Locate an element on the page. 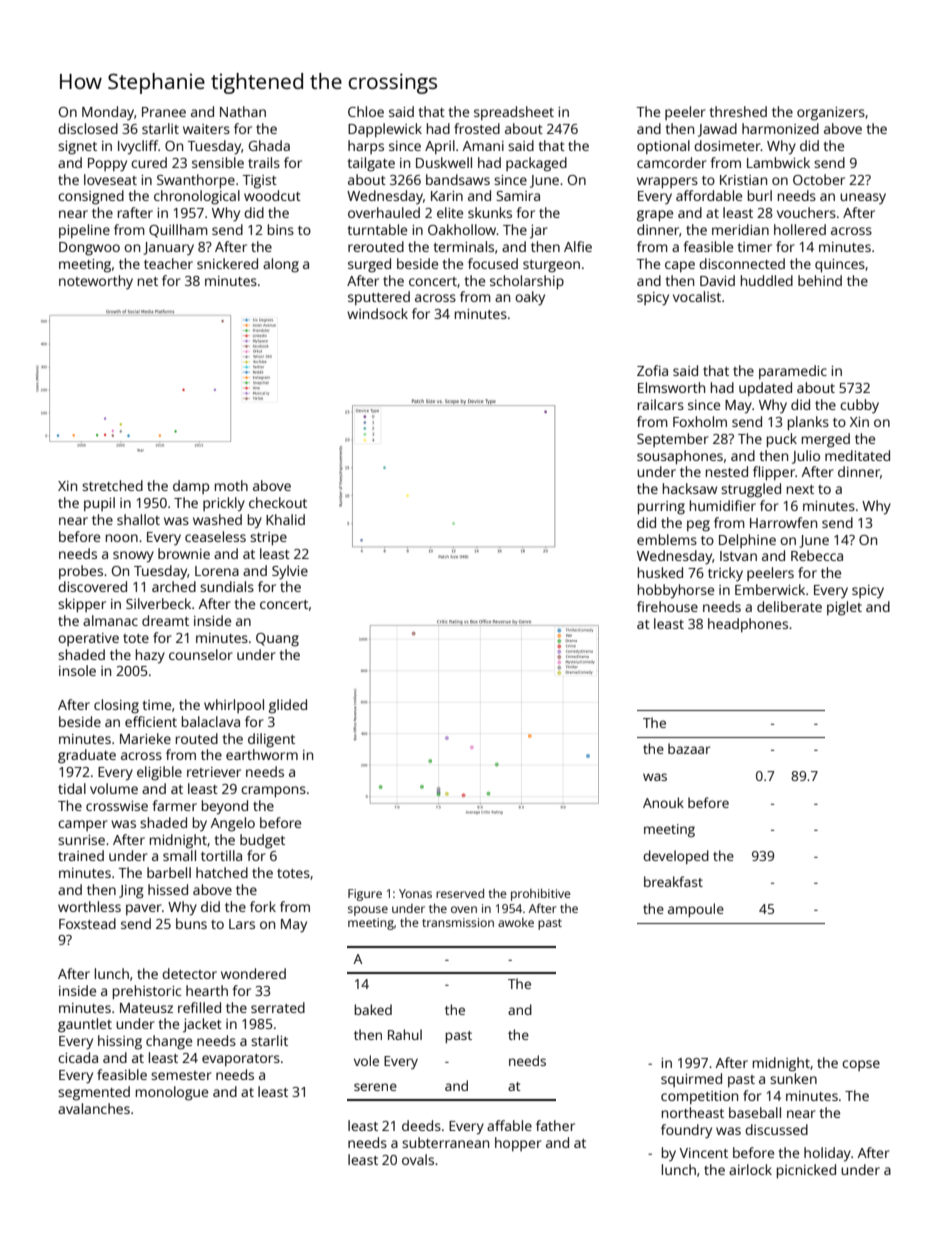 This image has height=1233, width=952. threshed is located at coordinates (738, 111).
